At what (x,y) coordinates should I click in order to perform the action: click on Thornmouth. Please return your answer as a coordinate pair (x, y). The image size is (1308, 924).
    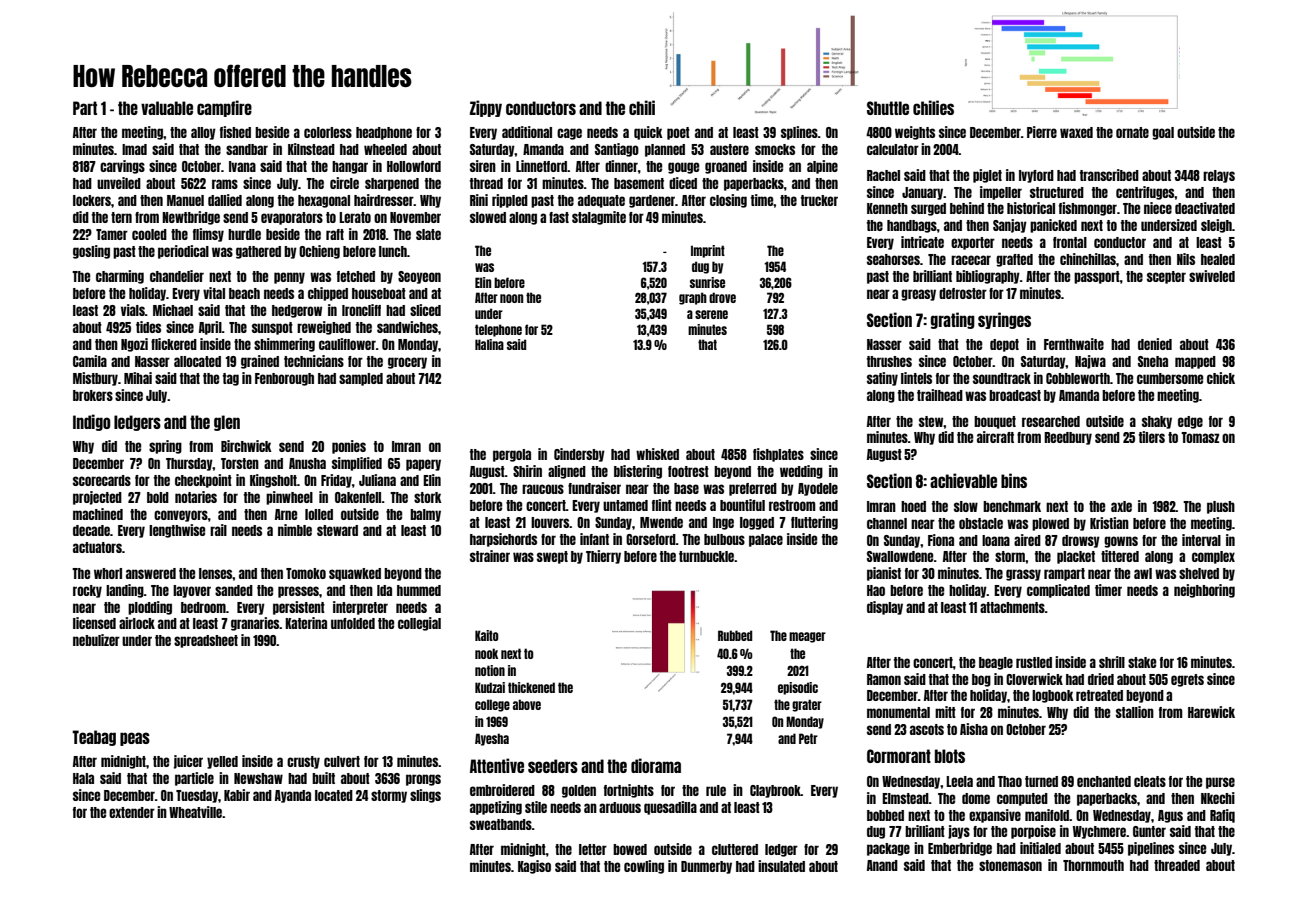
    Looking at the image, I should click on (1093, 865).
